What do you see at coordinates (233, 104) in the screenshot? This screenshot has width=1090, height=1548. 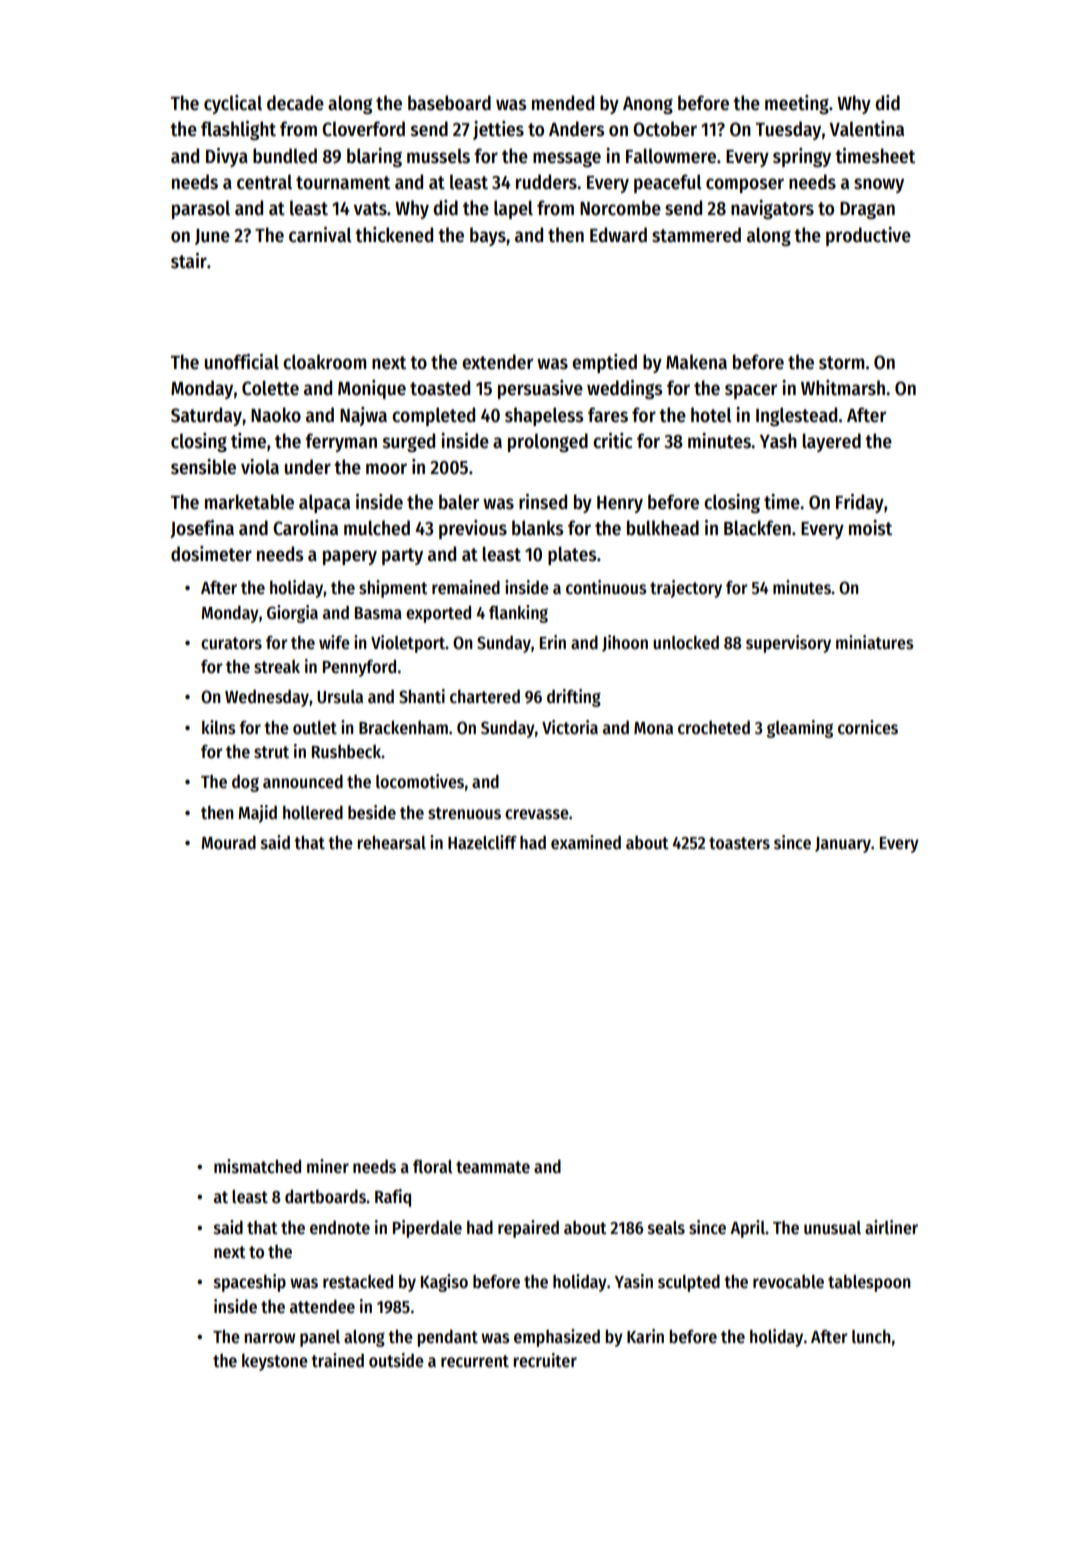 I see `cyclical` at bounding box center [233, 104].
